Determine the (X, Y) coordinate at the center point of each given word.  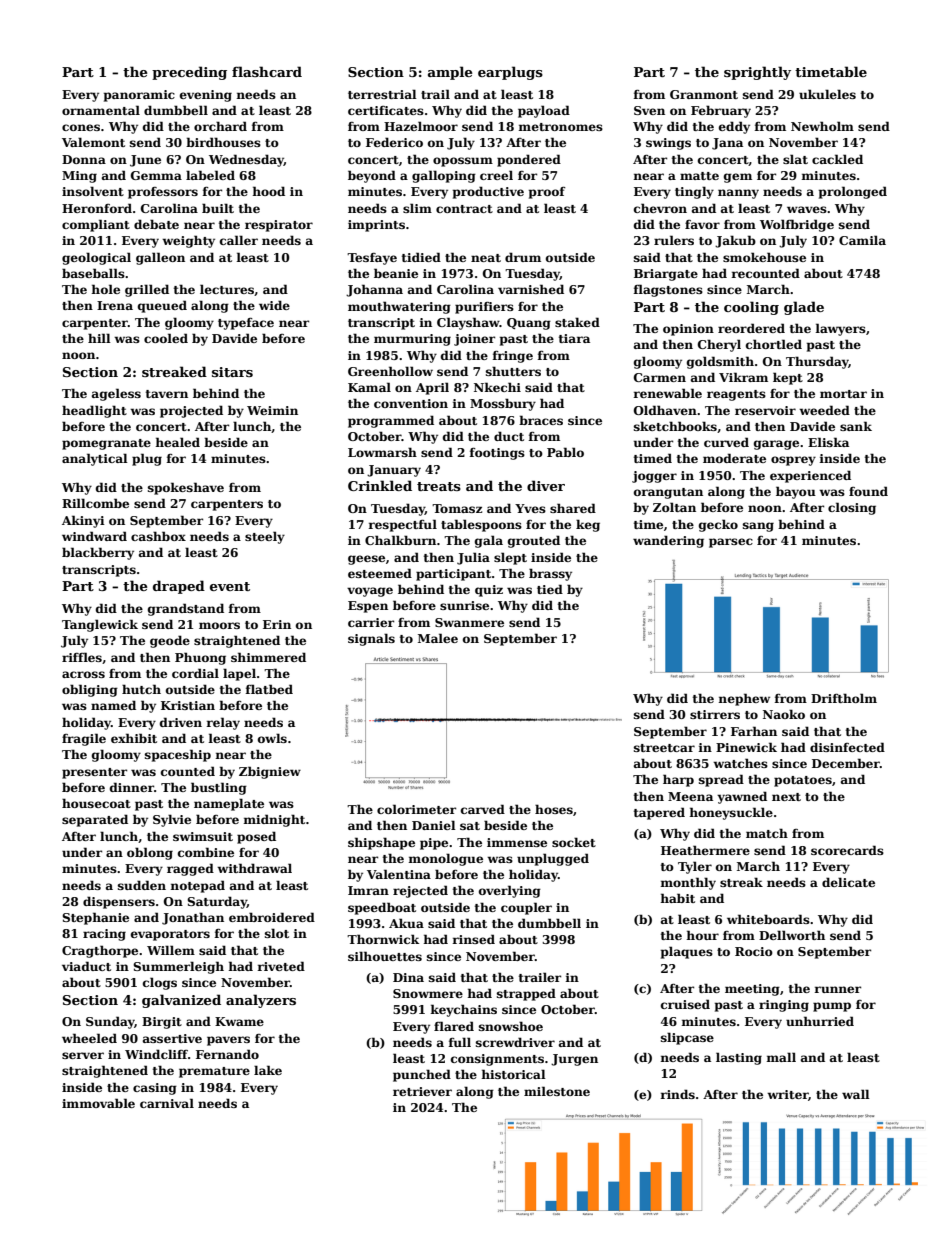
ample (450, 73)
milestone (557, 1091)
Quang (529, 324)
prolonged (853, 192)
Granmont (704, 94)
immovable (98, 1103)
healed (177, 442)
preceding (189, 73)
